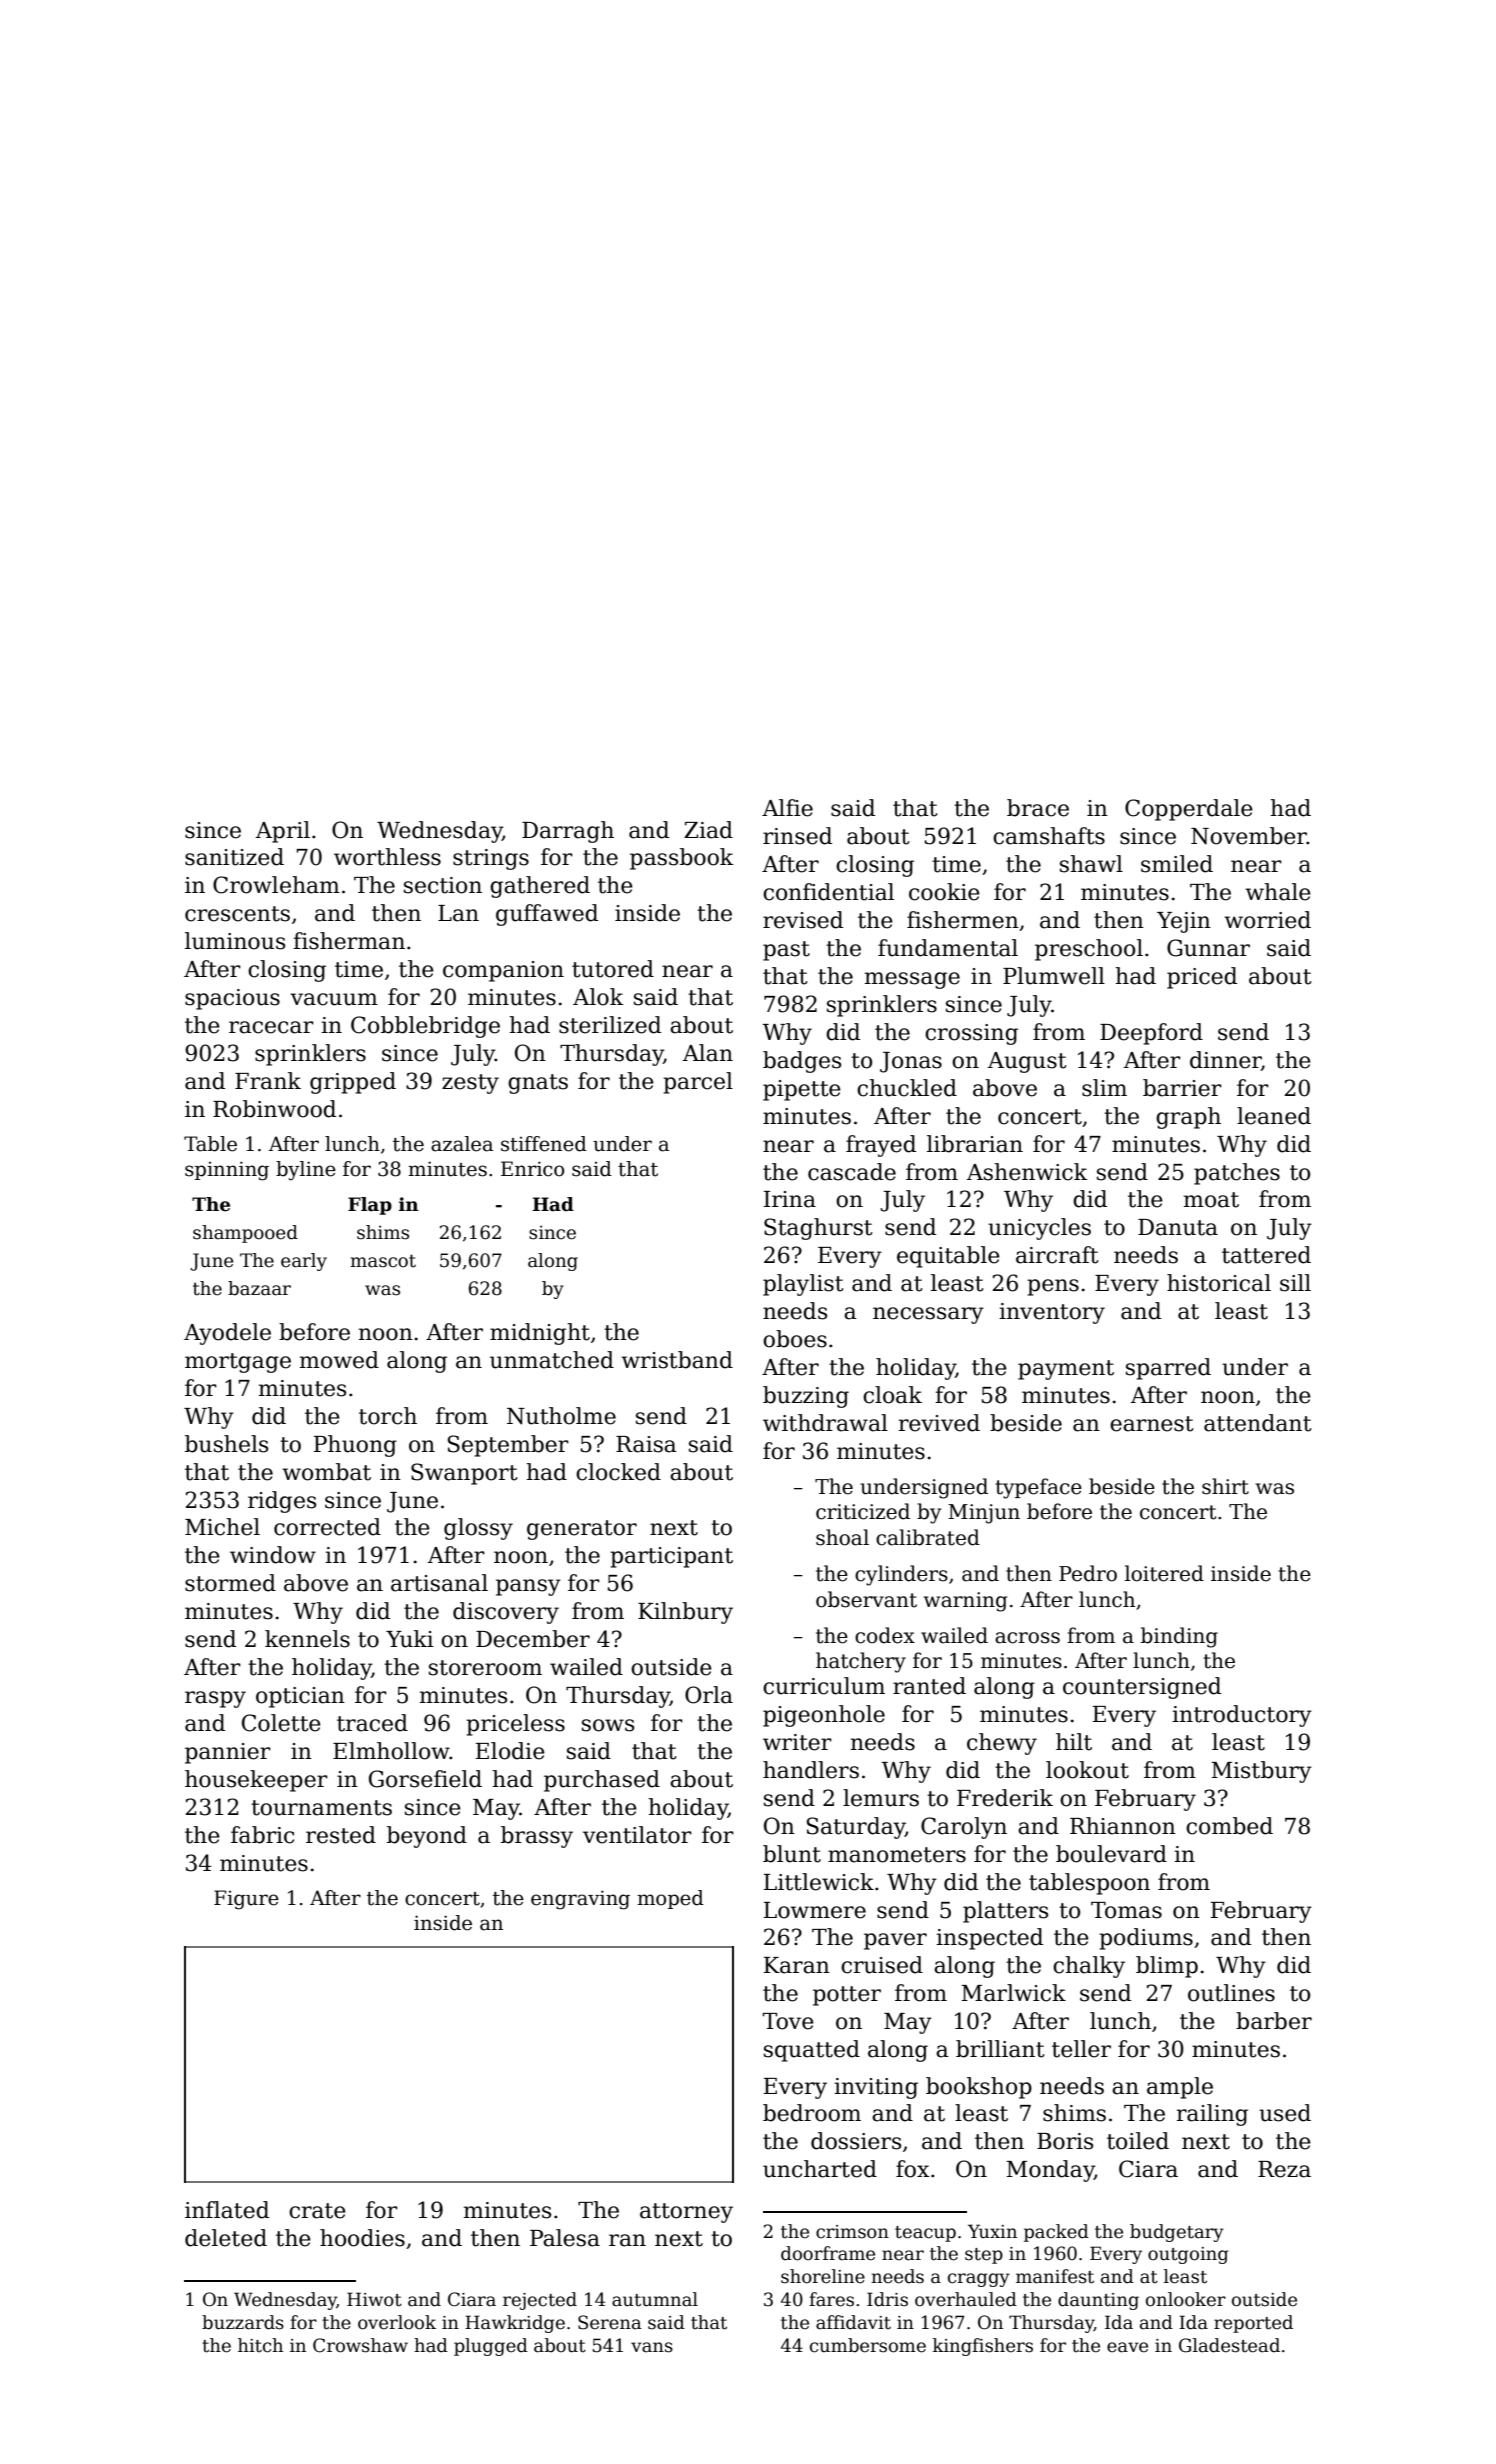  I want to click on crimson, so click(852, 2232).
